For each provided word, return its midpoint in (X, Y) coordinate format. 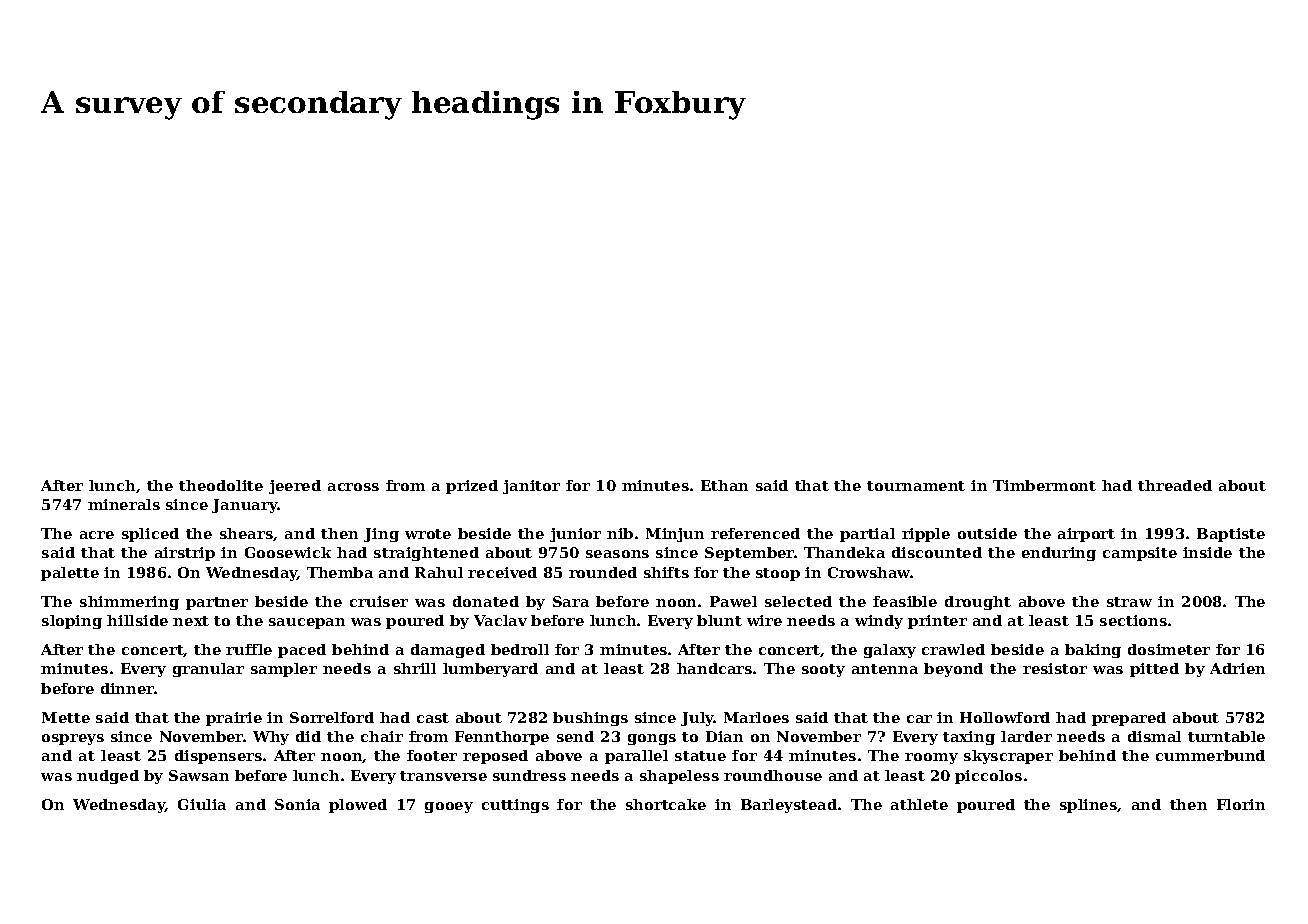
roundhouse (773, 775)
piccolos (988, 777)
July (697, 719)
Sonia (297, 804)
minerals (124, 504)
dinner (128, 688)
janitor (531, 487)
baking (1093, 651)
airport (1086, 535)
